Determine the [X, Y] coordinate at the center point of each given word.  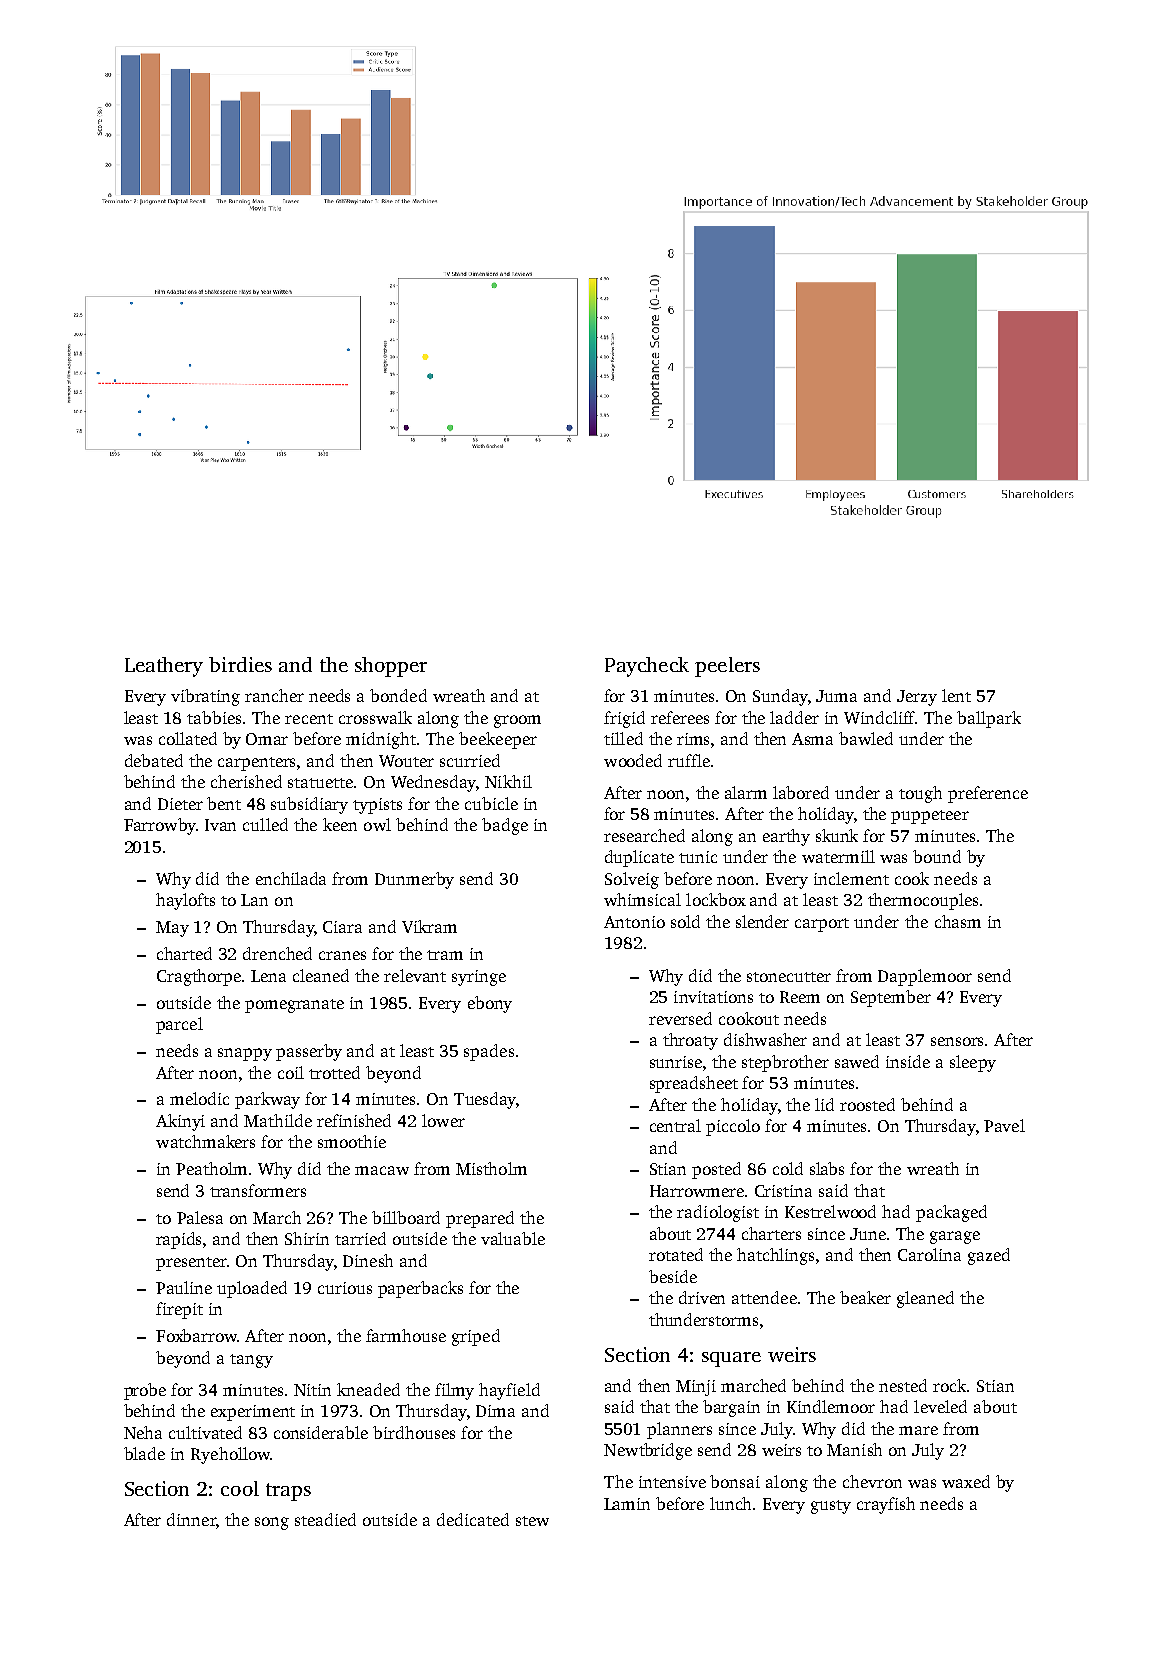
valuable [513, 1238]
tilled [623, 738]
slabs [827, 1168]
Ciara [342, 927]
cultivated [205, 1432]
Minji [696, 1388]
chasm [958, 921]
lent [956, 695]
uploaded [252, 1289]
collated [188, 738]
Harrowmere [697, 1191]
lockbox [716, 899]
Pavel [1004, 1125]
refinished [354, 1120]
